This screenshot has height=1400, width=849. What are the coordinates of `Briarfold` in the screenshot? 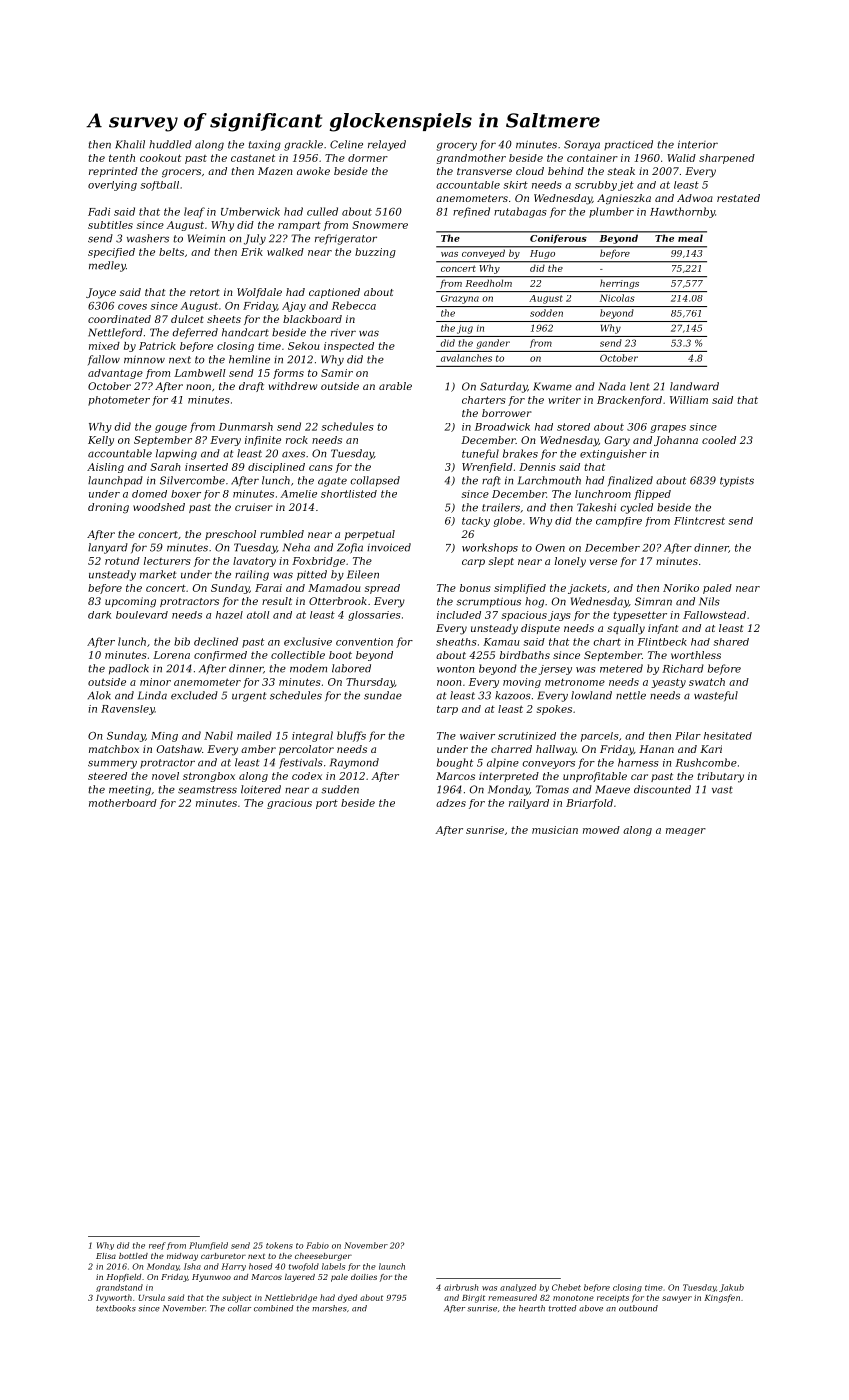 It's located at (589, 804).
